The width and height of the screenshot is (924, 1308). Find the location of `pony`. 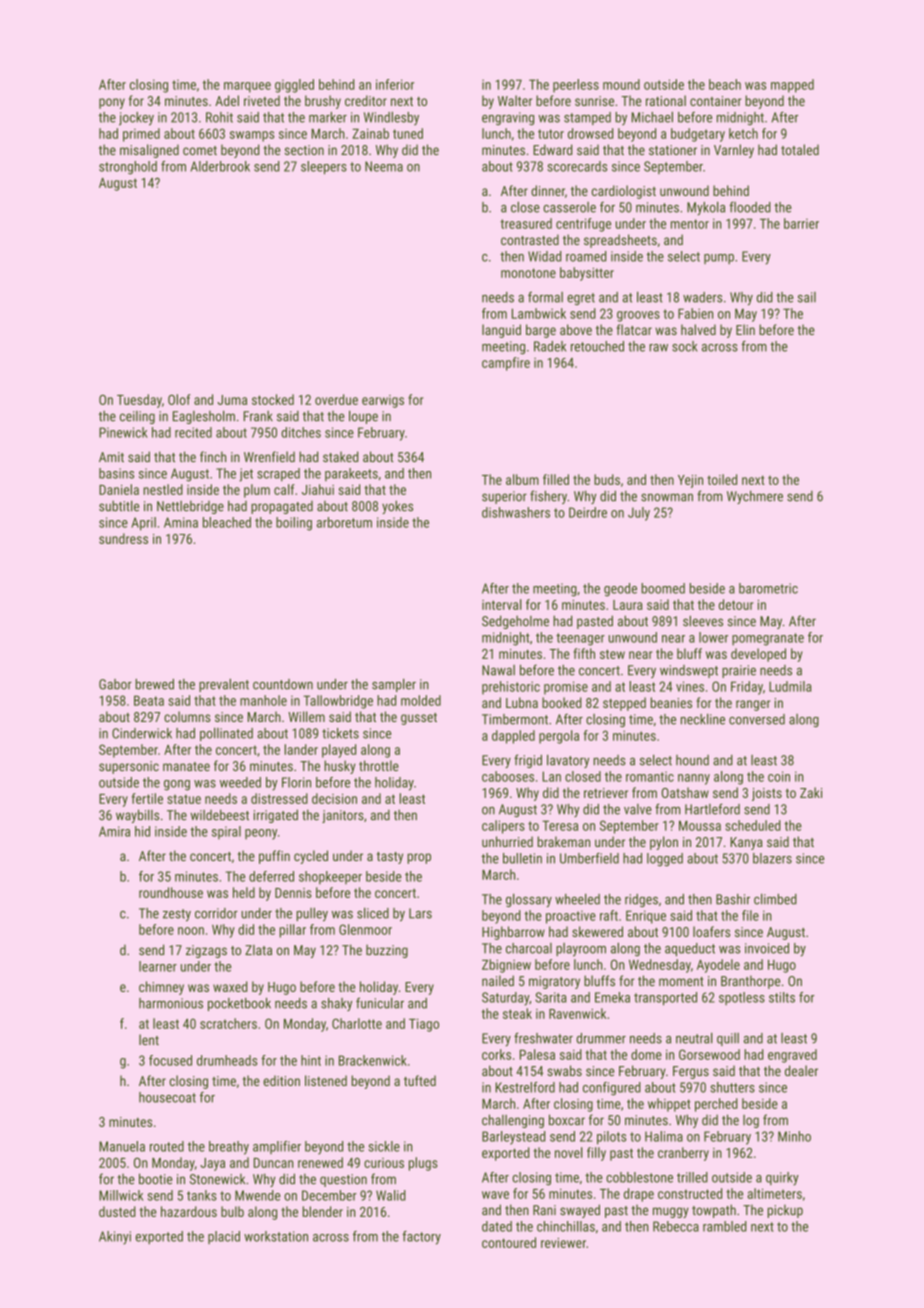

pony is located at coordinates (112, 103).
